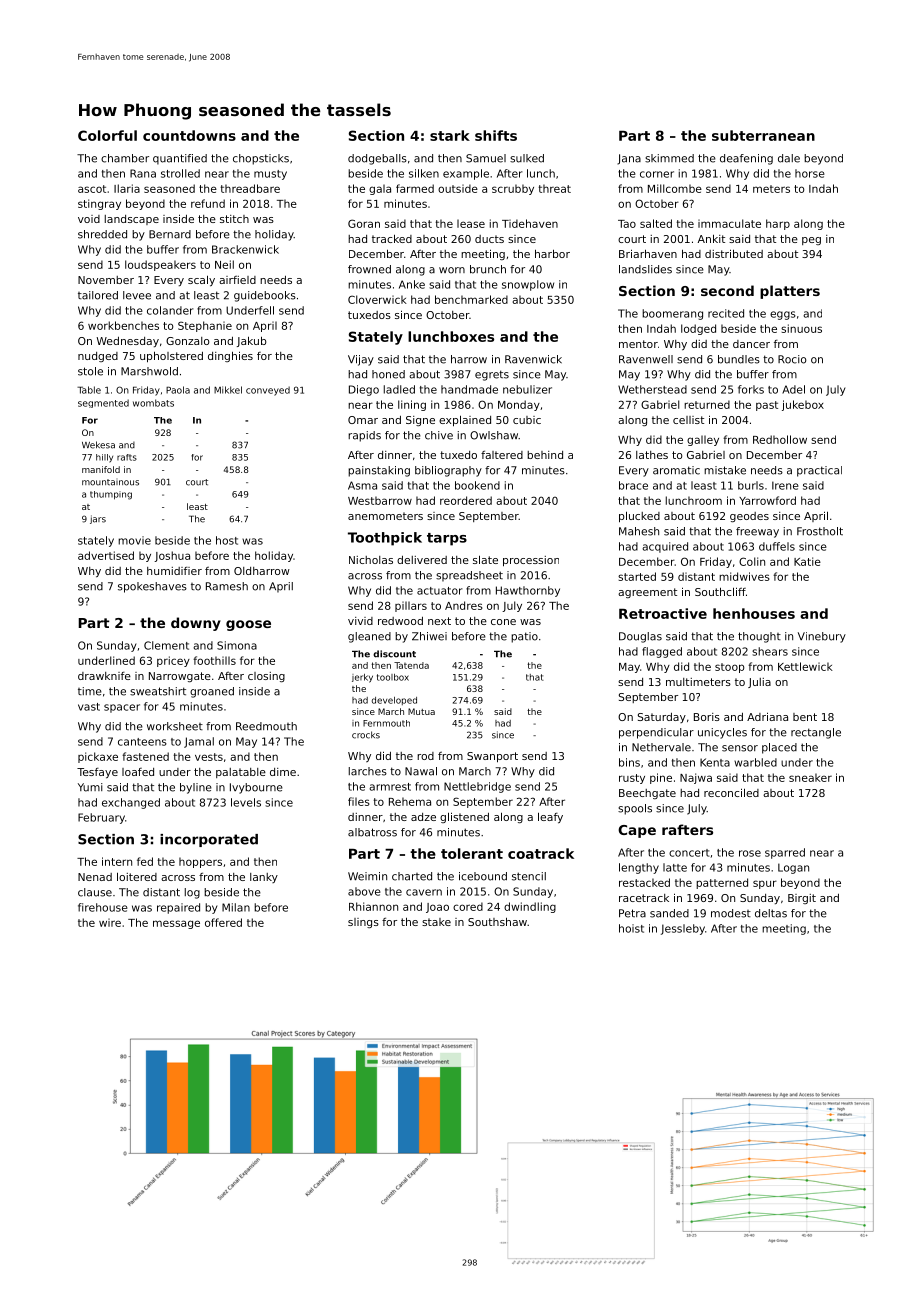 The image size is (924, 1308). What do you see at coordinates (648, 253) in the image?
I see `Briarhaven` at bounding box center [648, 253].
